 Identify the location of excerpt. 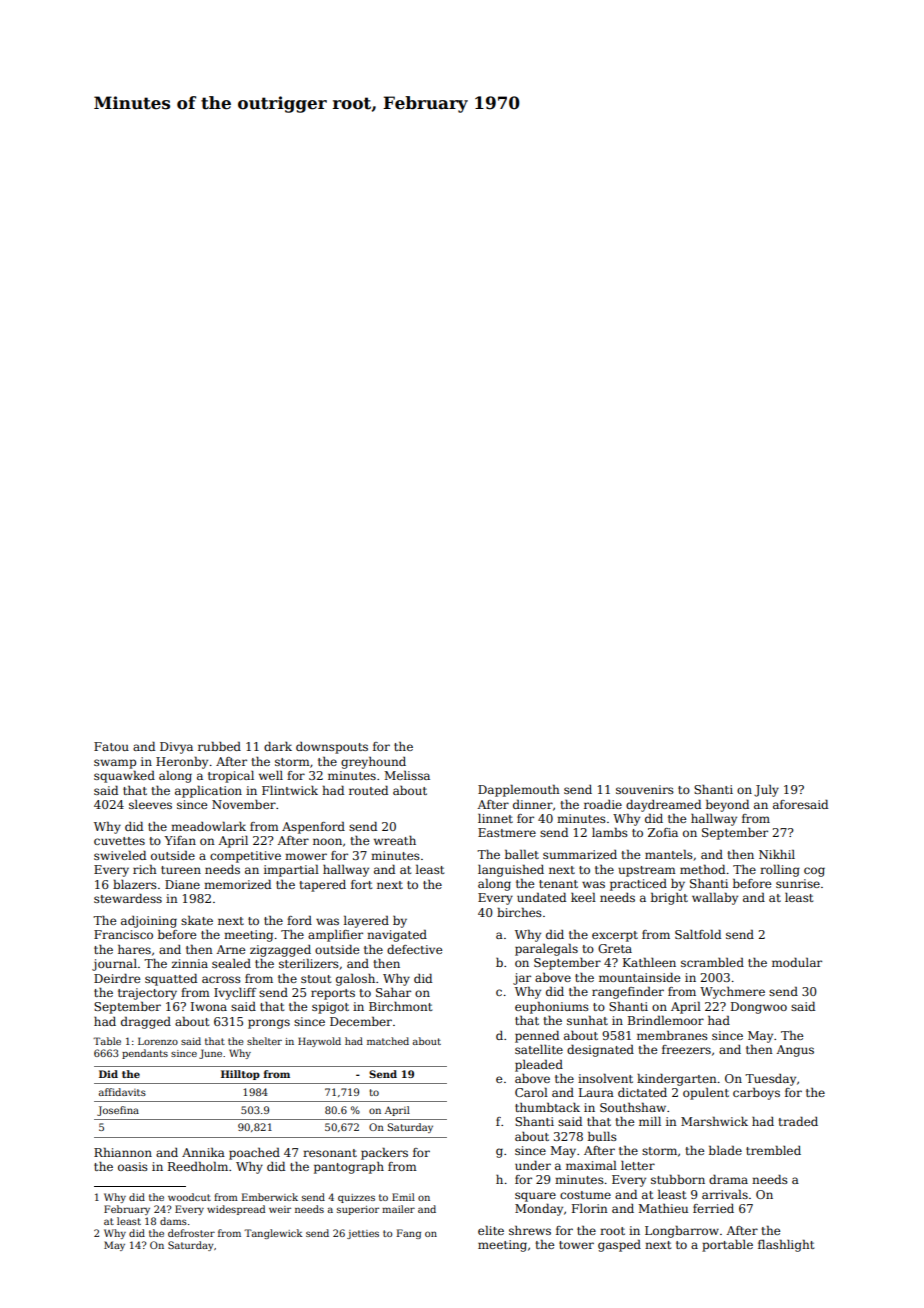
(615, 936).
